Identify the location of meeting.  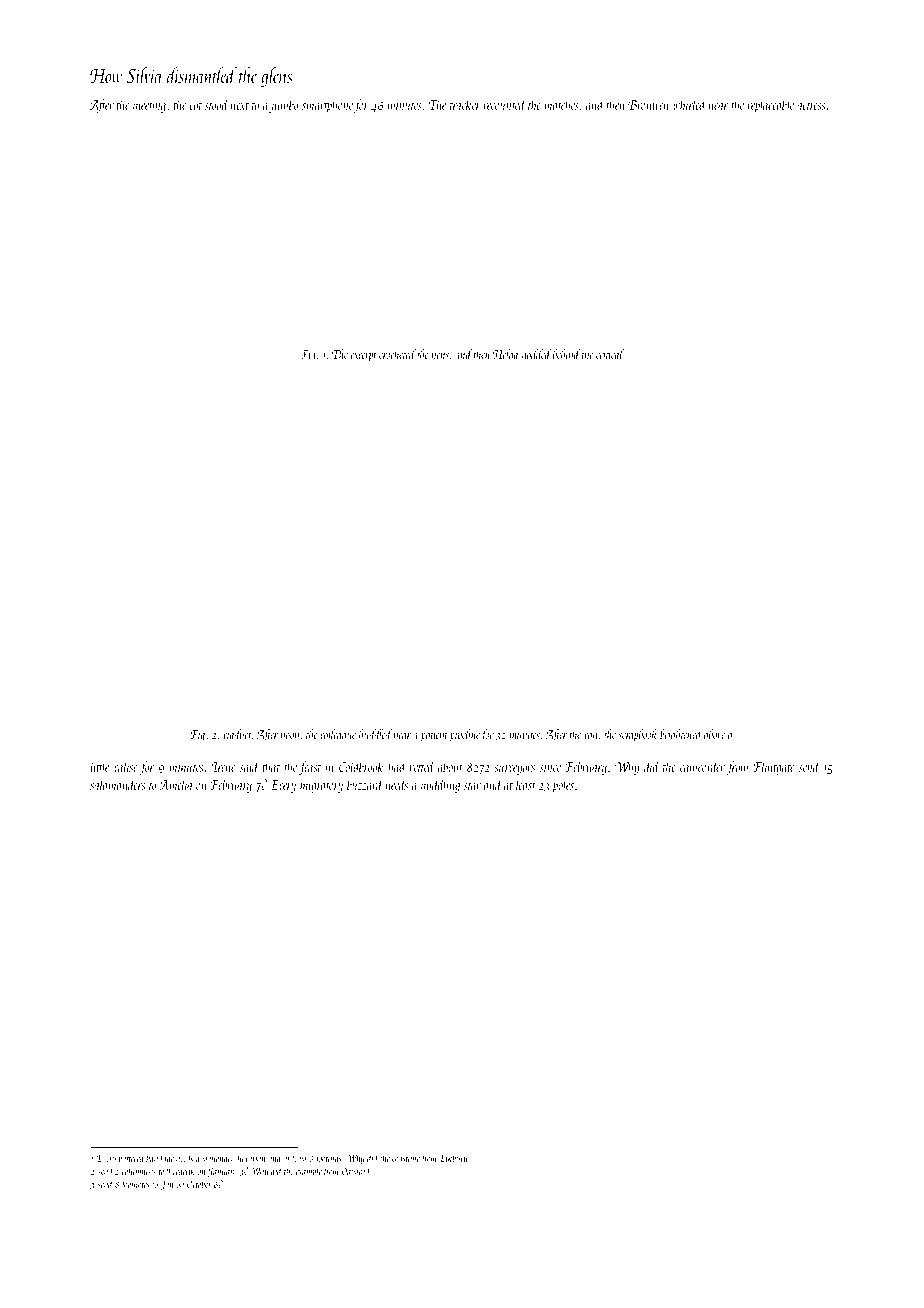
(149, 106).
